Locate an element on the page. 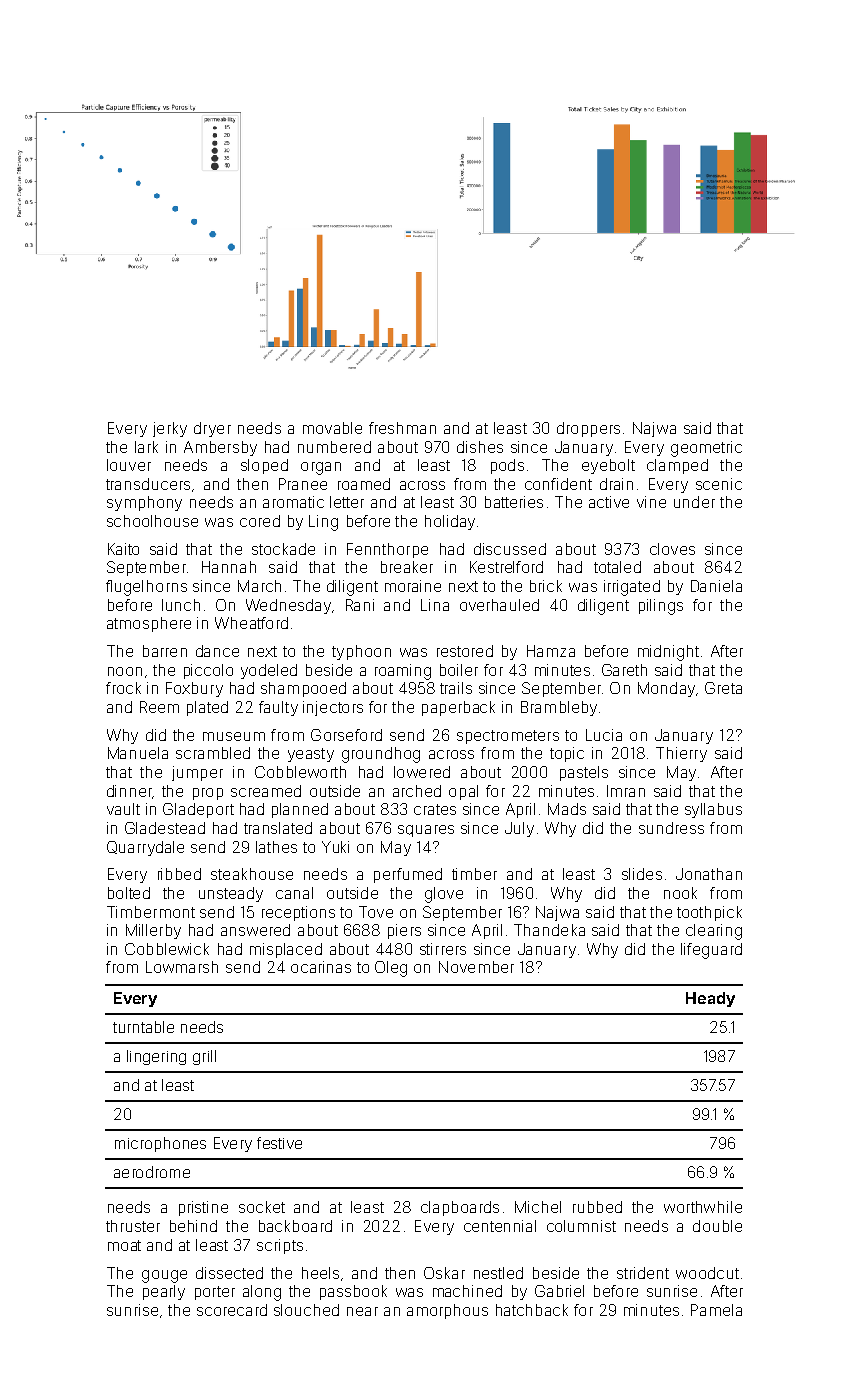 This document has width=849, height=1400. stirrers is located at coordinates (443, 949).
